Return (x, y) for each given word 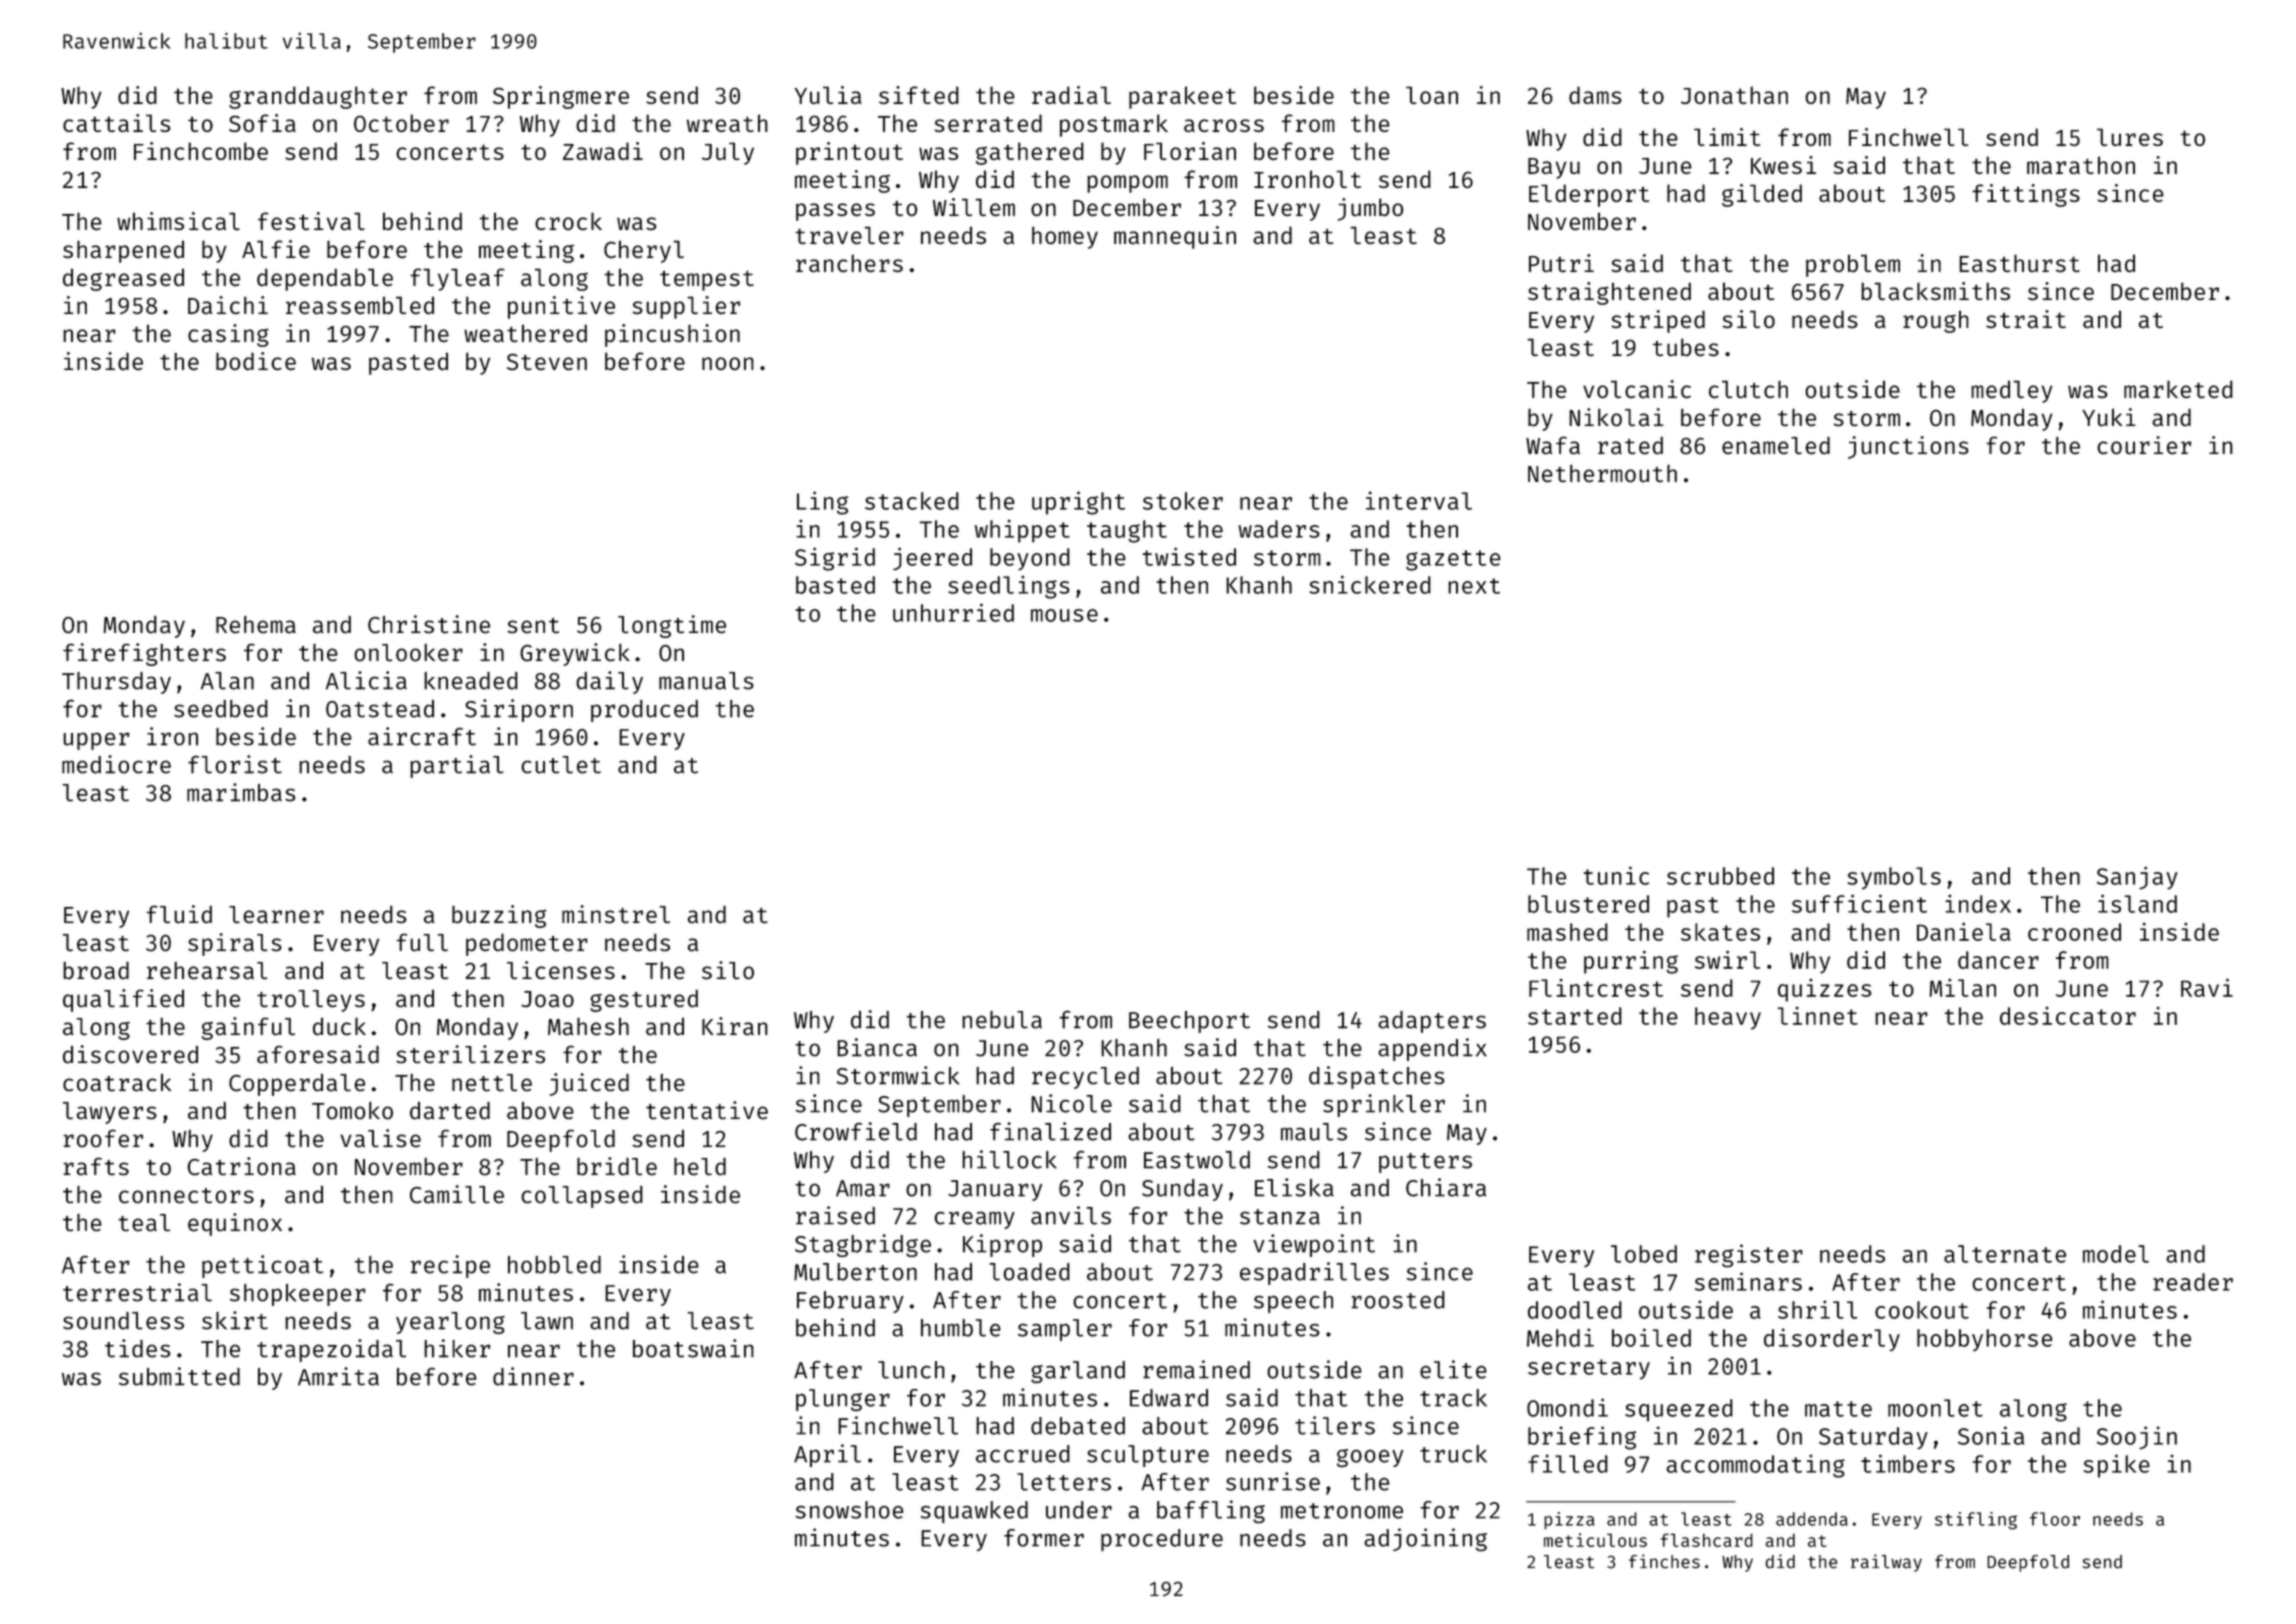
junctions (1908, 447)
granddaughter (318, 97)
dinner (533, 1376)
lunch (911, 1370)
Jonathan (1734, 95)
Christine (429, 624)
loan (1432, 95)
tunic (1616, 875)
